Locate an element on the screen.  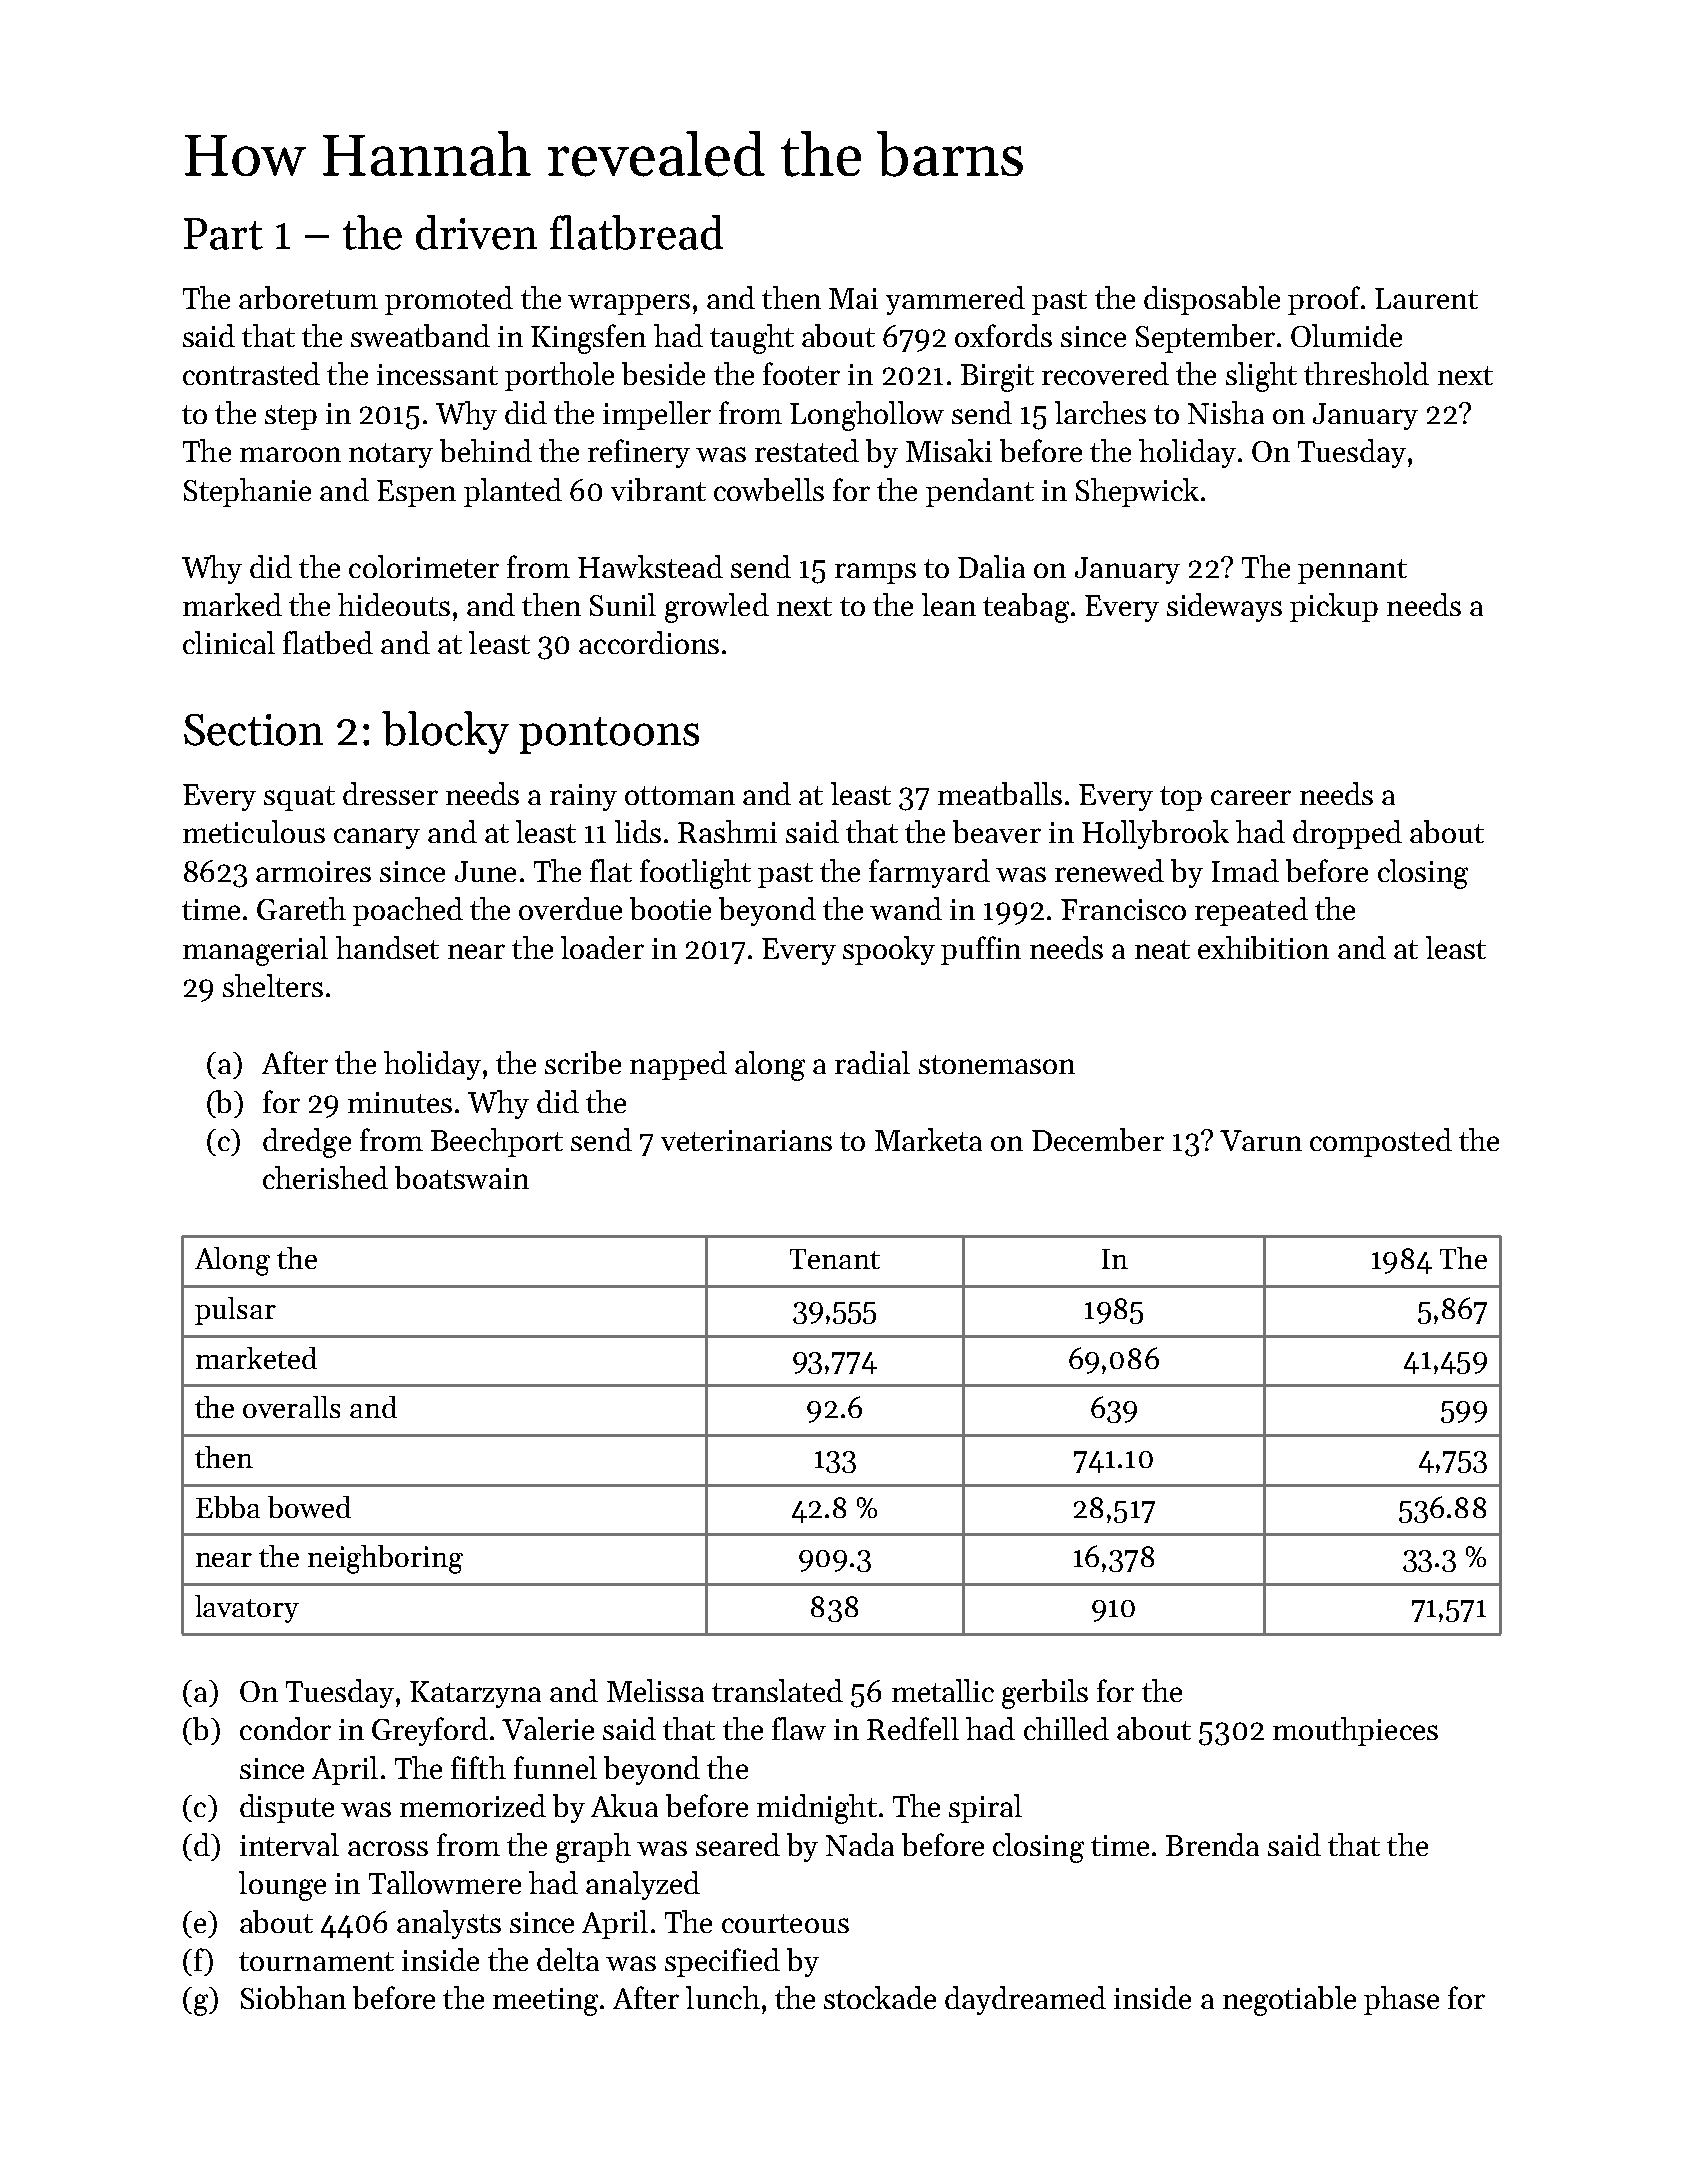
daydreamed is located at coordinates (1025, 2000).
